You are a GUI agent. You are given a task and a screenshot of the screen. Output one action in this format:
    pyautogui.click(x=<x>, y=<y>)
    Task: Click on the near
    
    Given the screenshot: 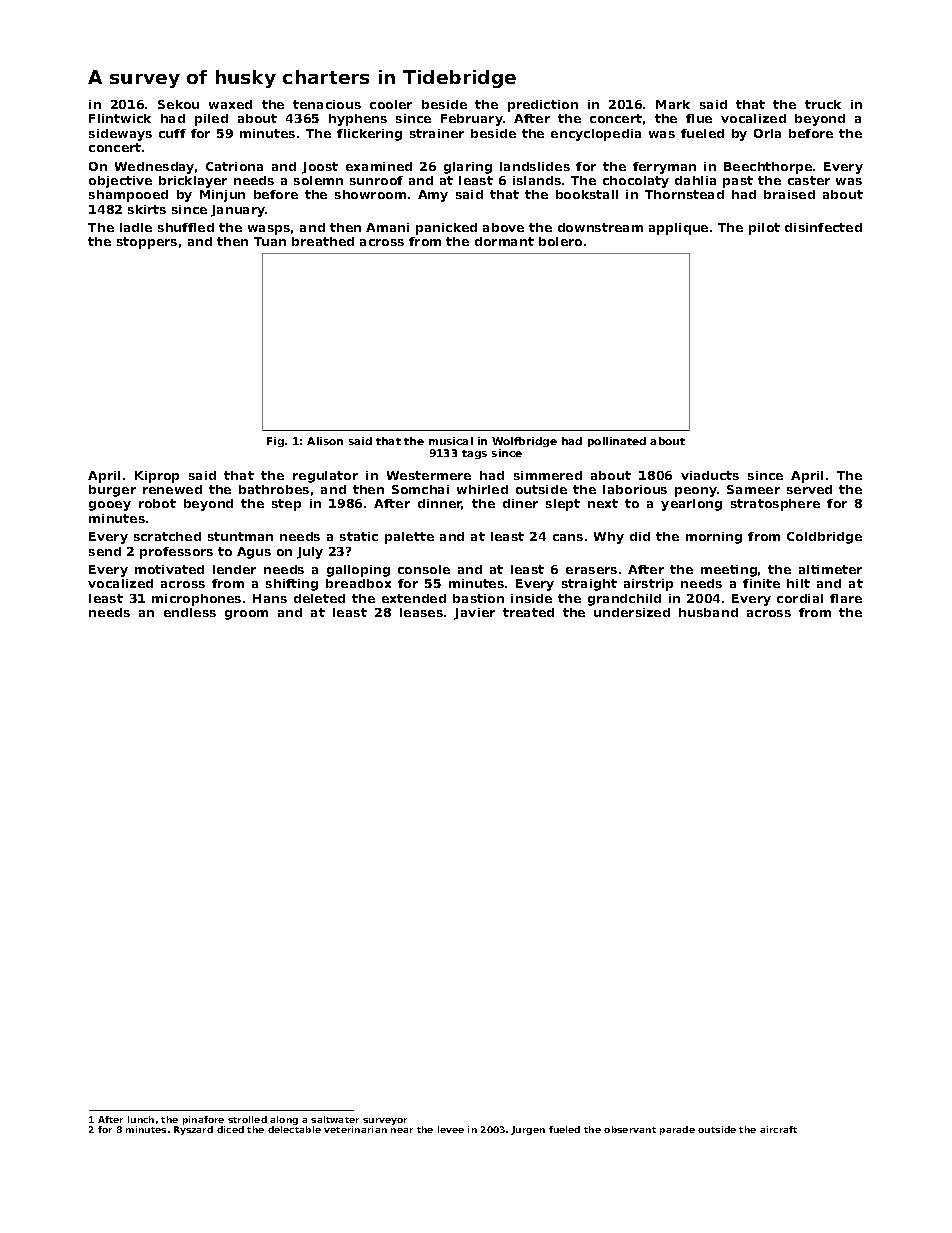 What is the action you would take?
    pyautogui.click(x=402, y=1130)
